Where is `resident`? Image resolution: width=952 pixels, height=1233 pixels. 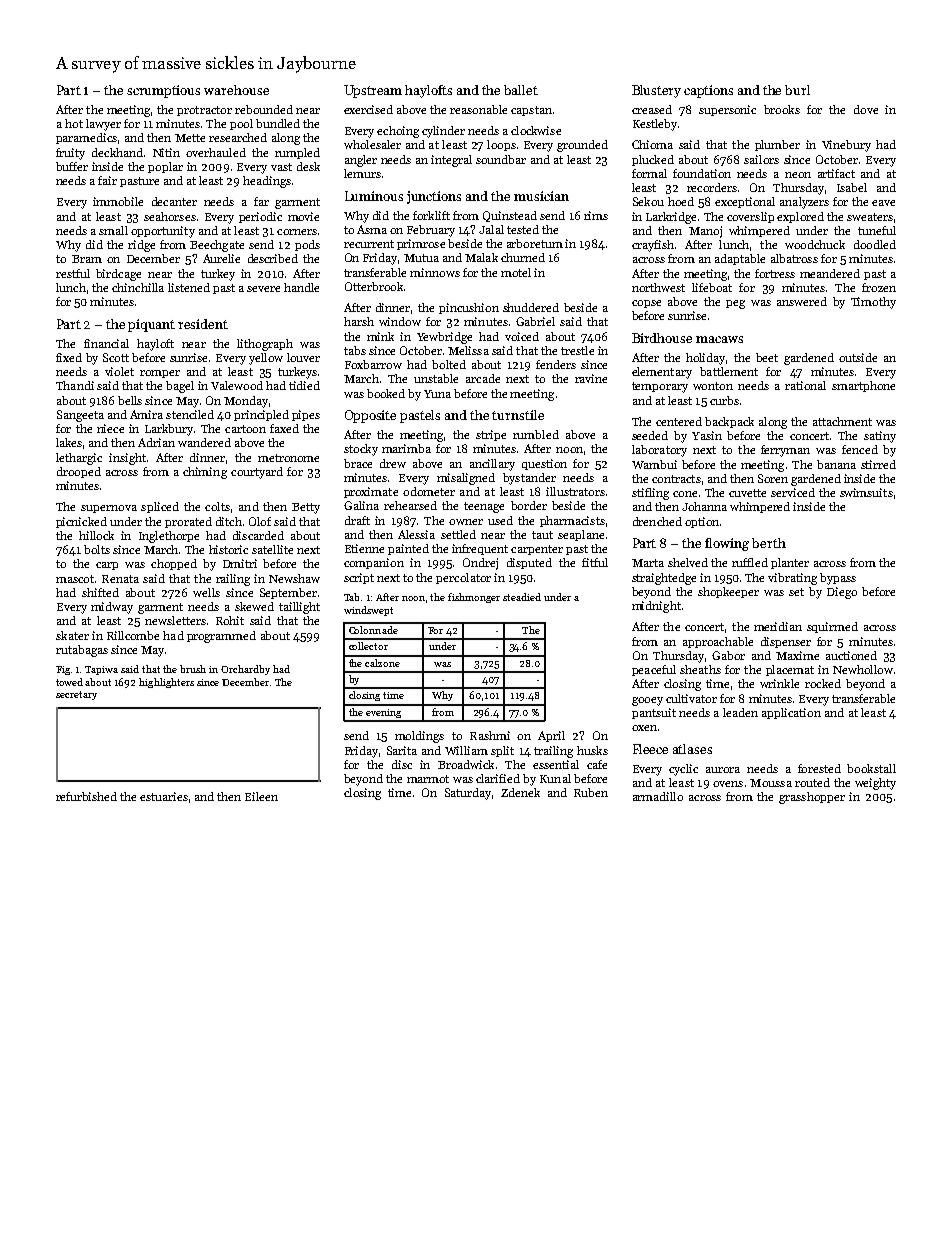
resident is located at coordinates (203, 324).
